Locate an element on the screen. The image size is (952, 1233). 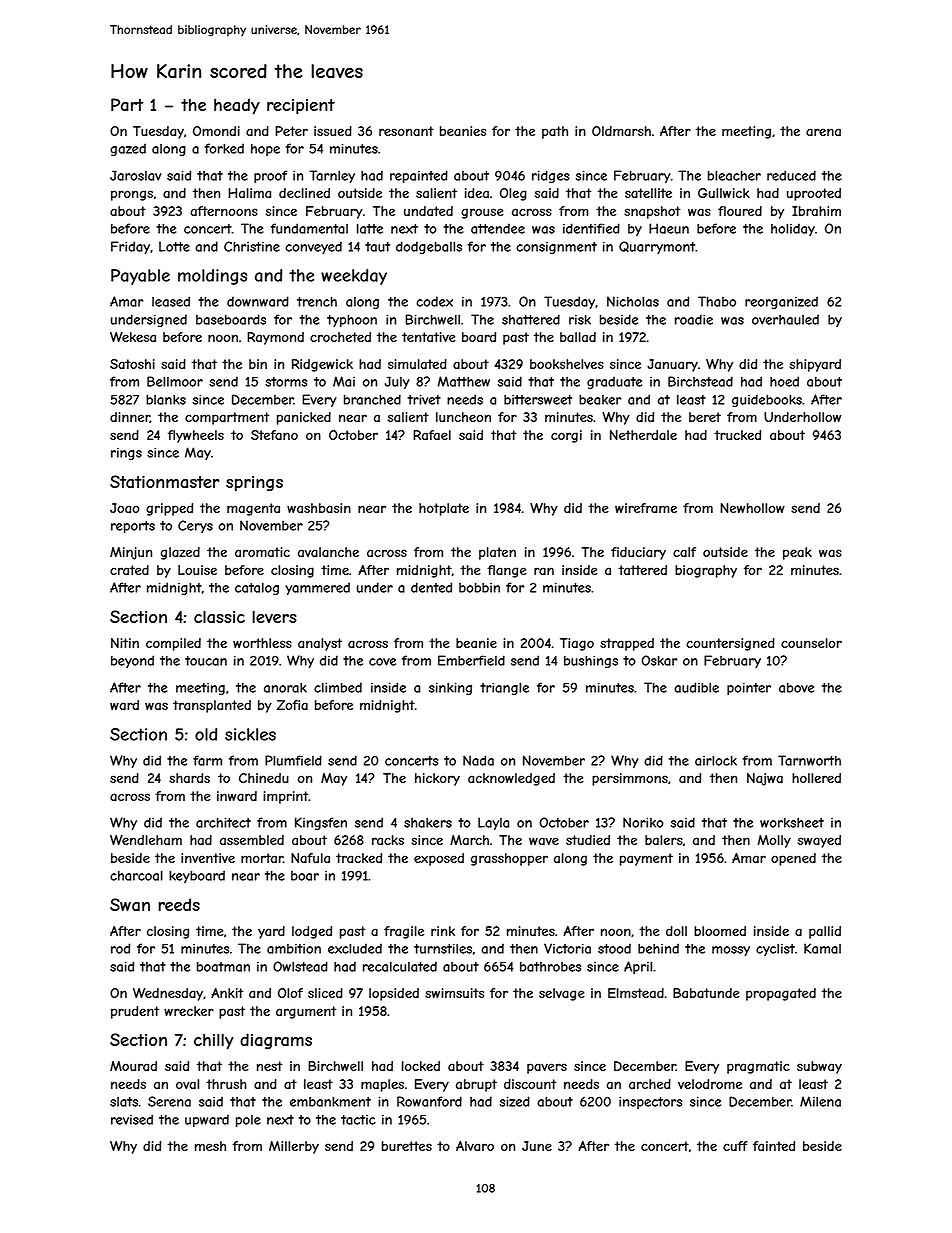
dinner is located at coordinates (130, 417).
